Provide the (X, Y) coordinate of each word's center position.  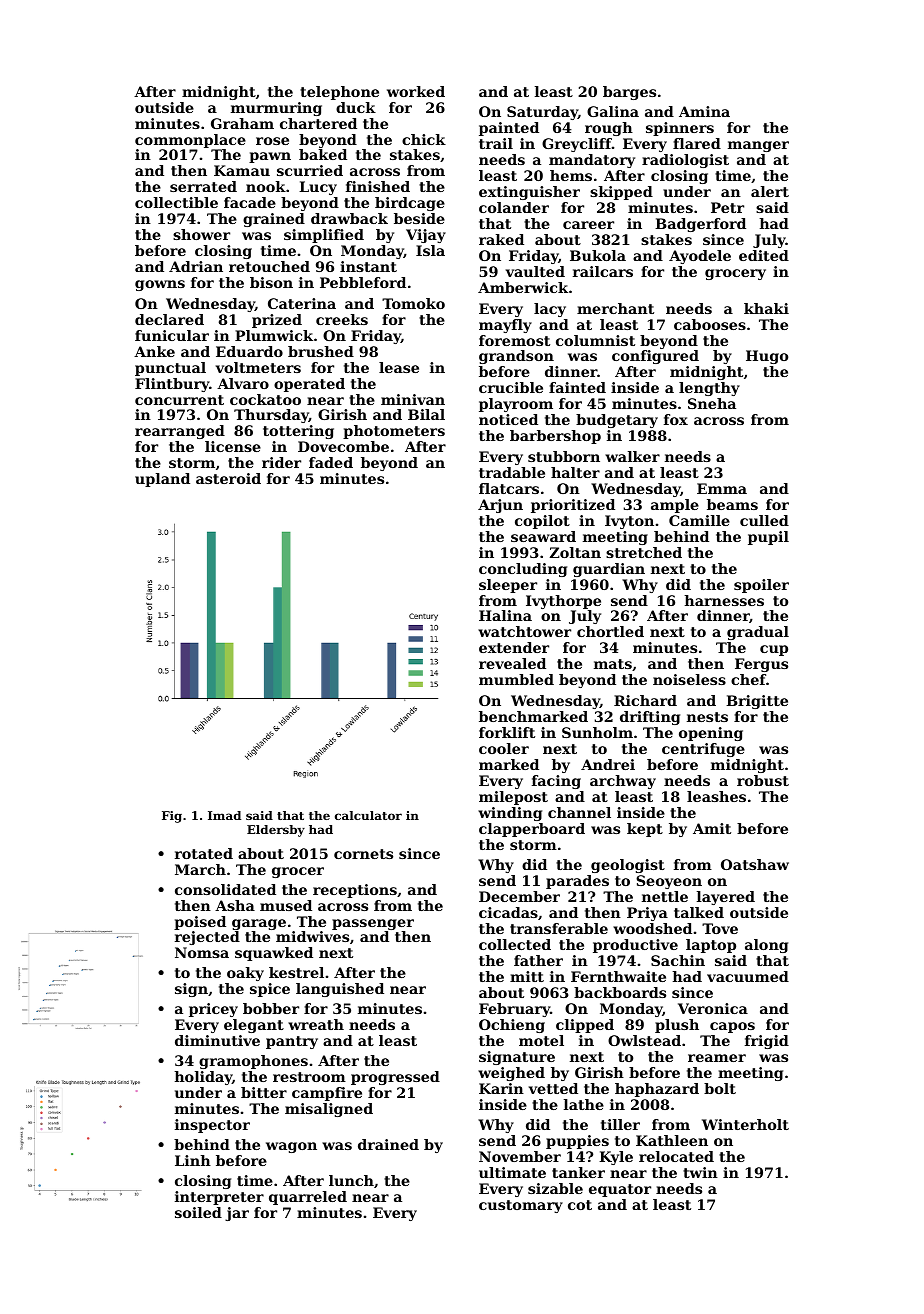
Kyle (616, 1158)
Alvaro (243, 383)
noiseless (689, 679)
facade (250, 202)
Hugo (767, 357)
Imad (224, 815)
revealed (512, 663)
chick (424, 139)
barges (629, 93)
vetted (553, 1088)
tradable (512, 472)
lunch (351, 1180)
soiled (198, 1212)
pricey (213, 1010)
